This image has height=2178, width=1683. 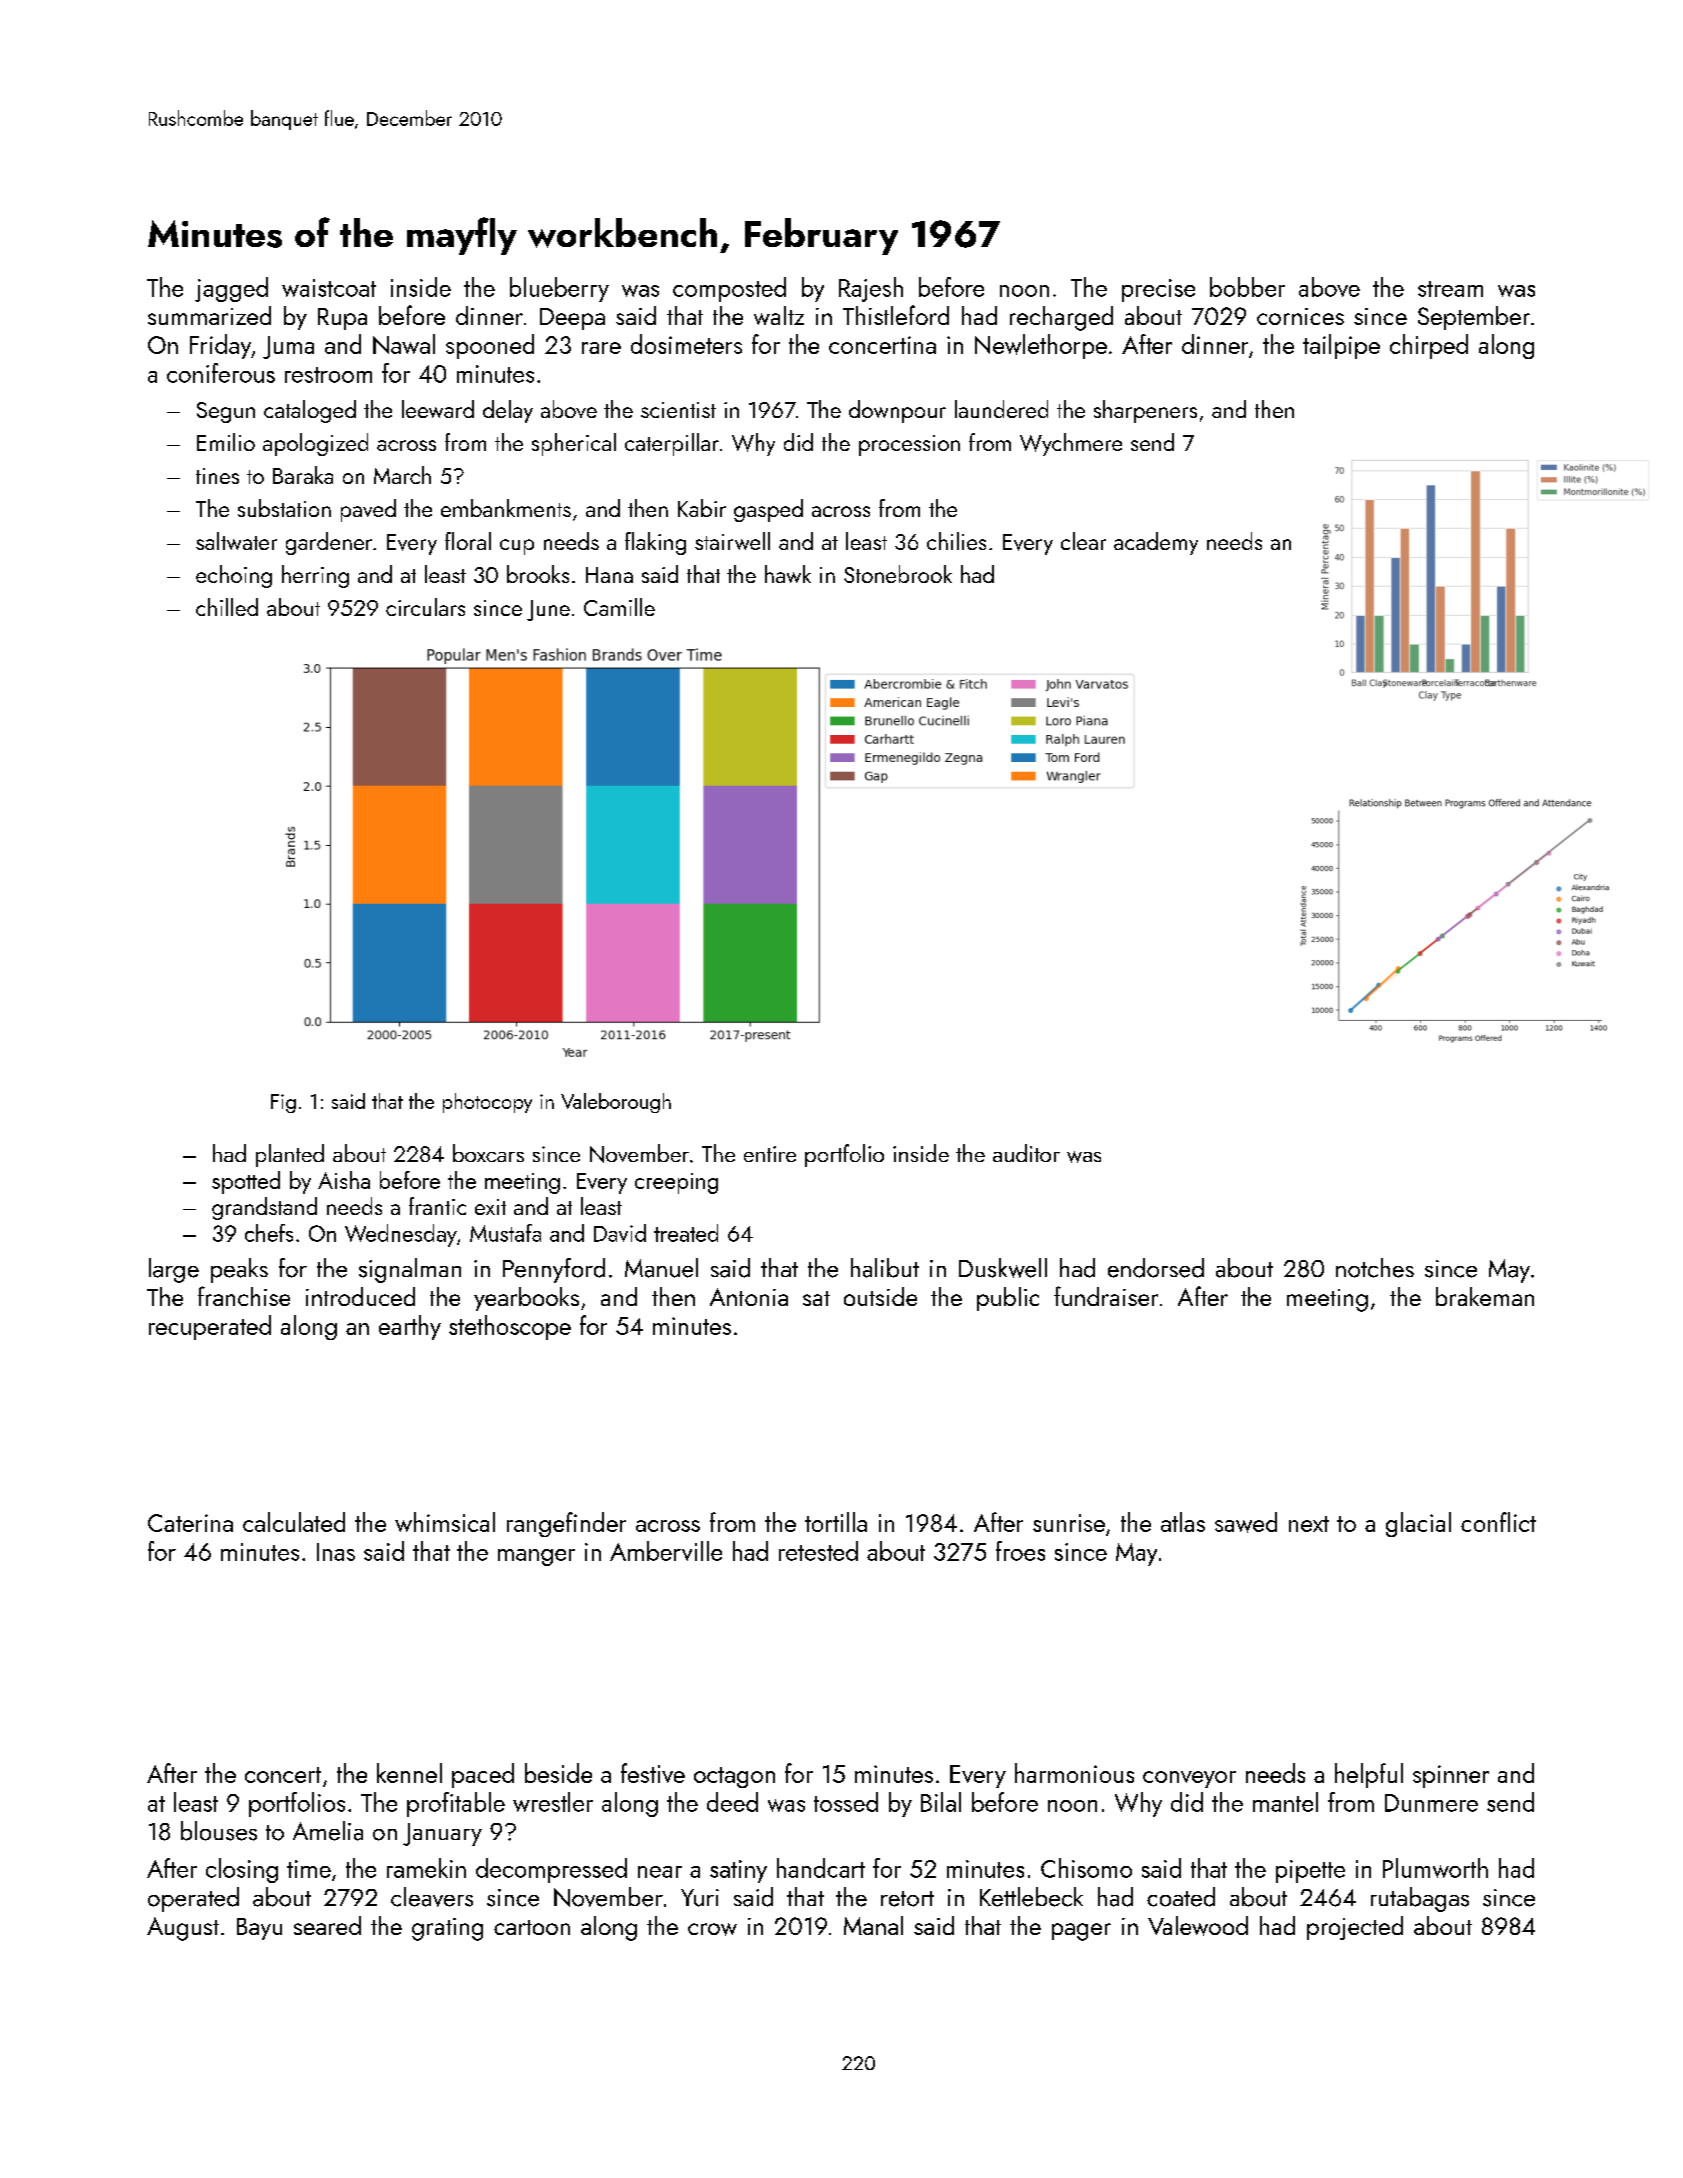 What do you see at coordinates (1355, 1928) in the image?
I see `projected` at bounding box center [1355, 1928].
